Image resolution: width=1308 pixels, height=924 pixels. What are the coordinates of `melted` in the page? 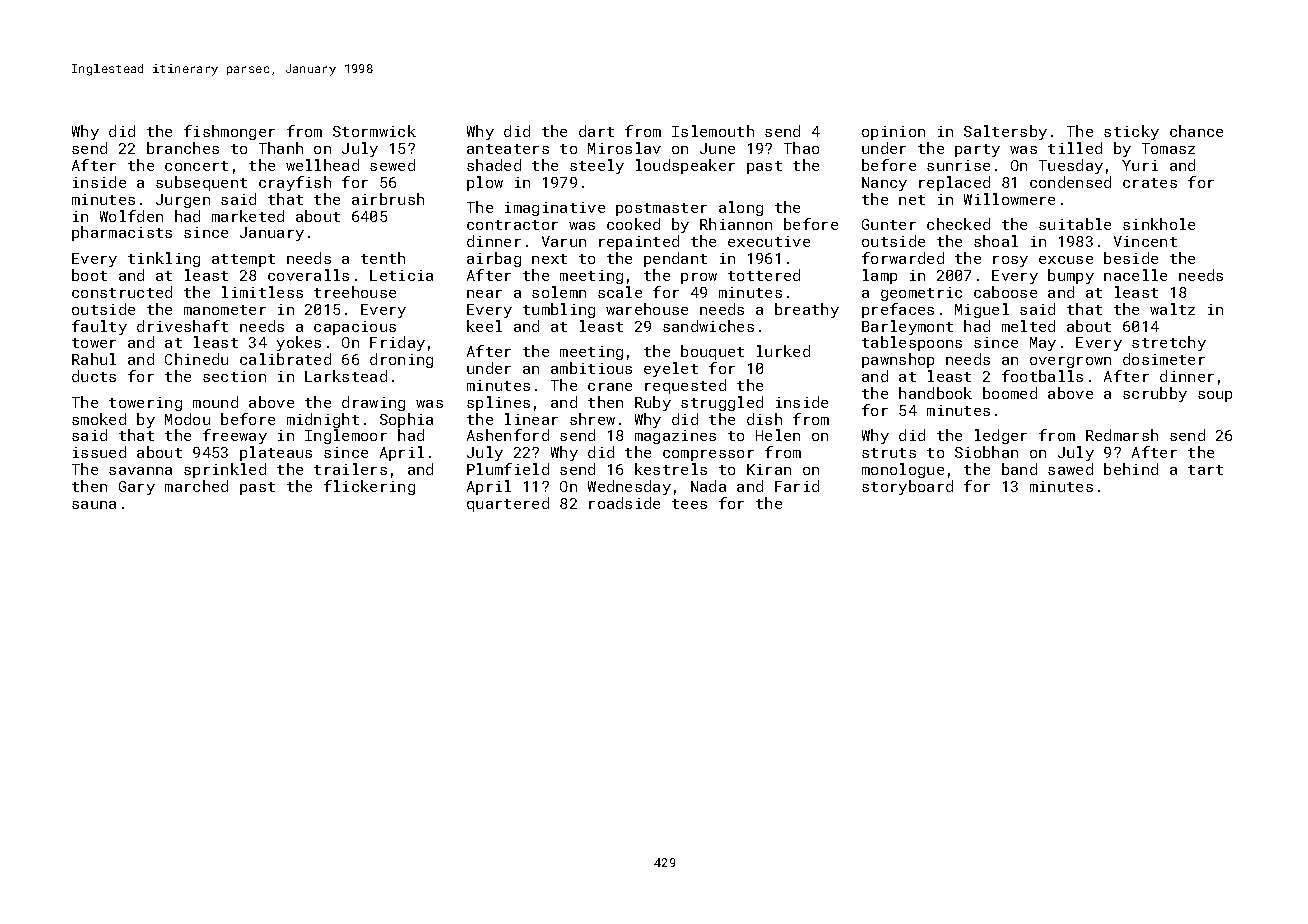 It's located at (1028, 326).
